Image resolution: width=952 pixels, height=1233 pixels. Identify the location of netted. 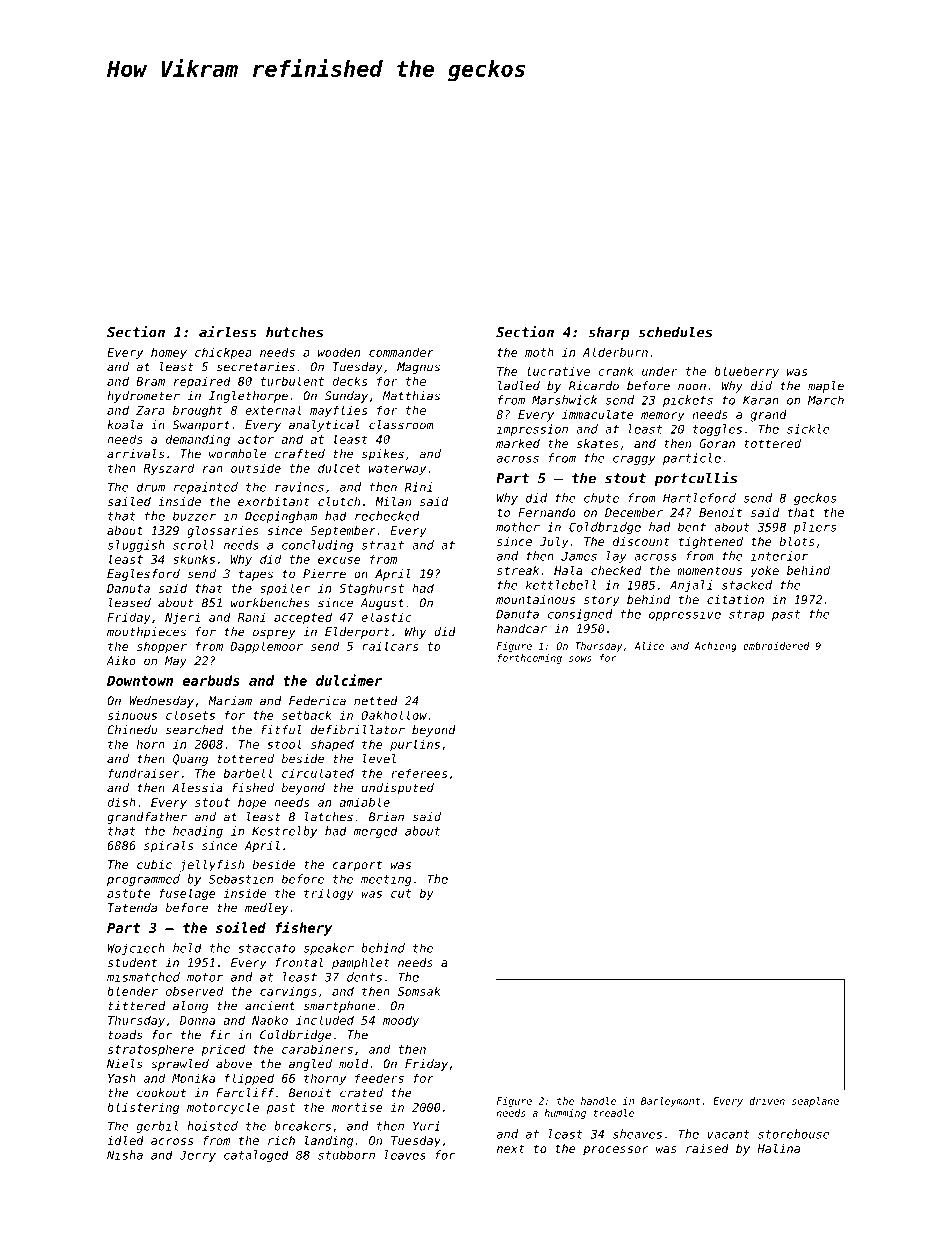
(376, 701).
